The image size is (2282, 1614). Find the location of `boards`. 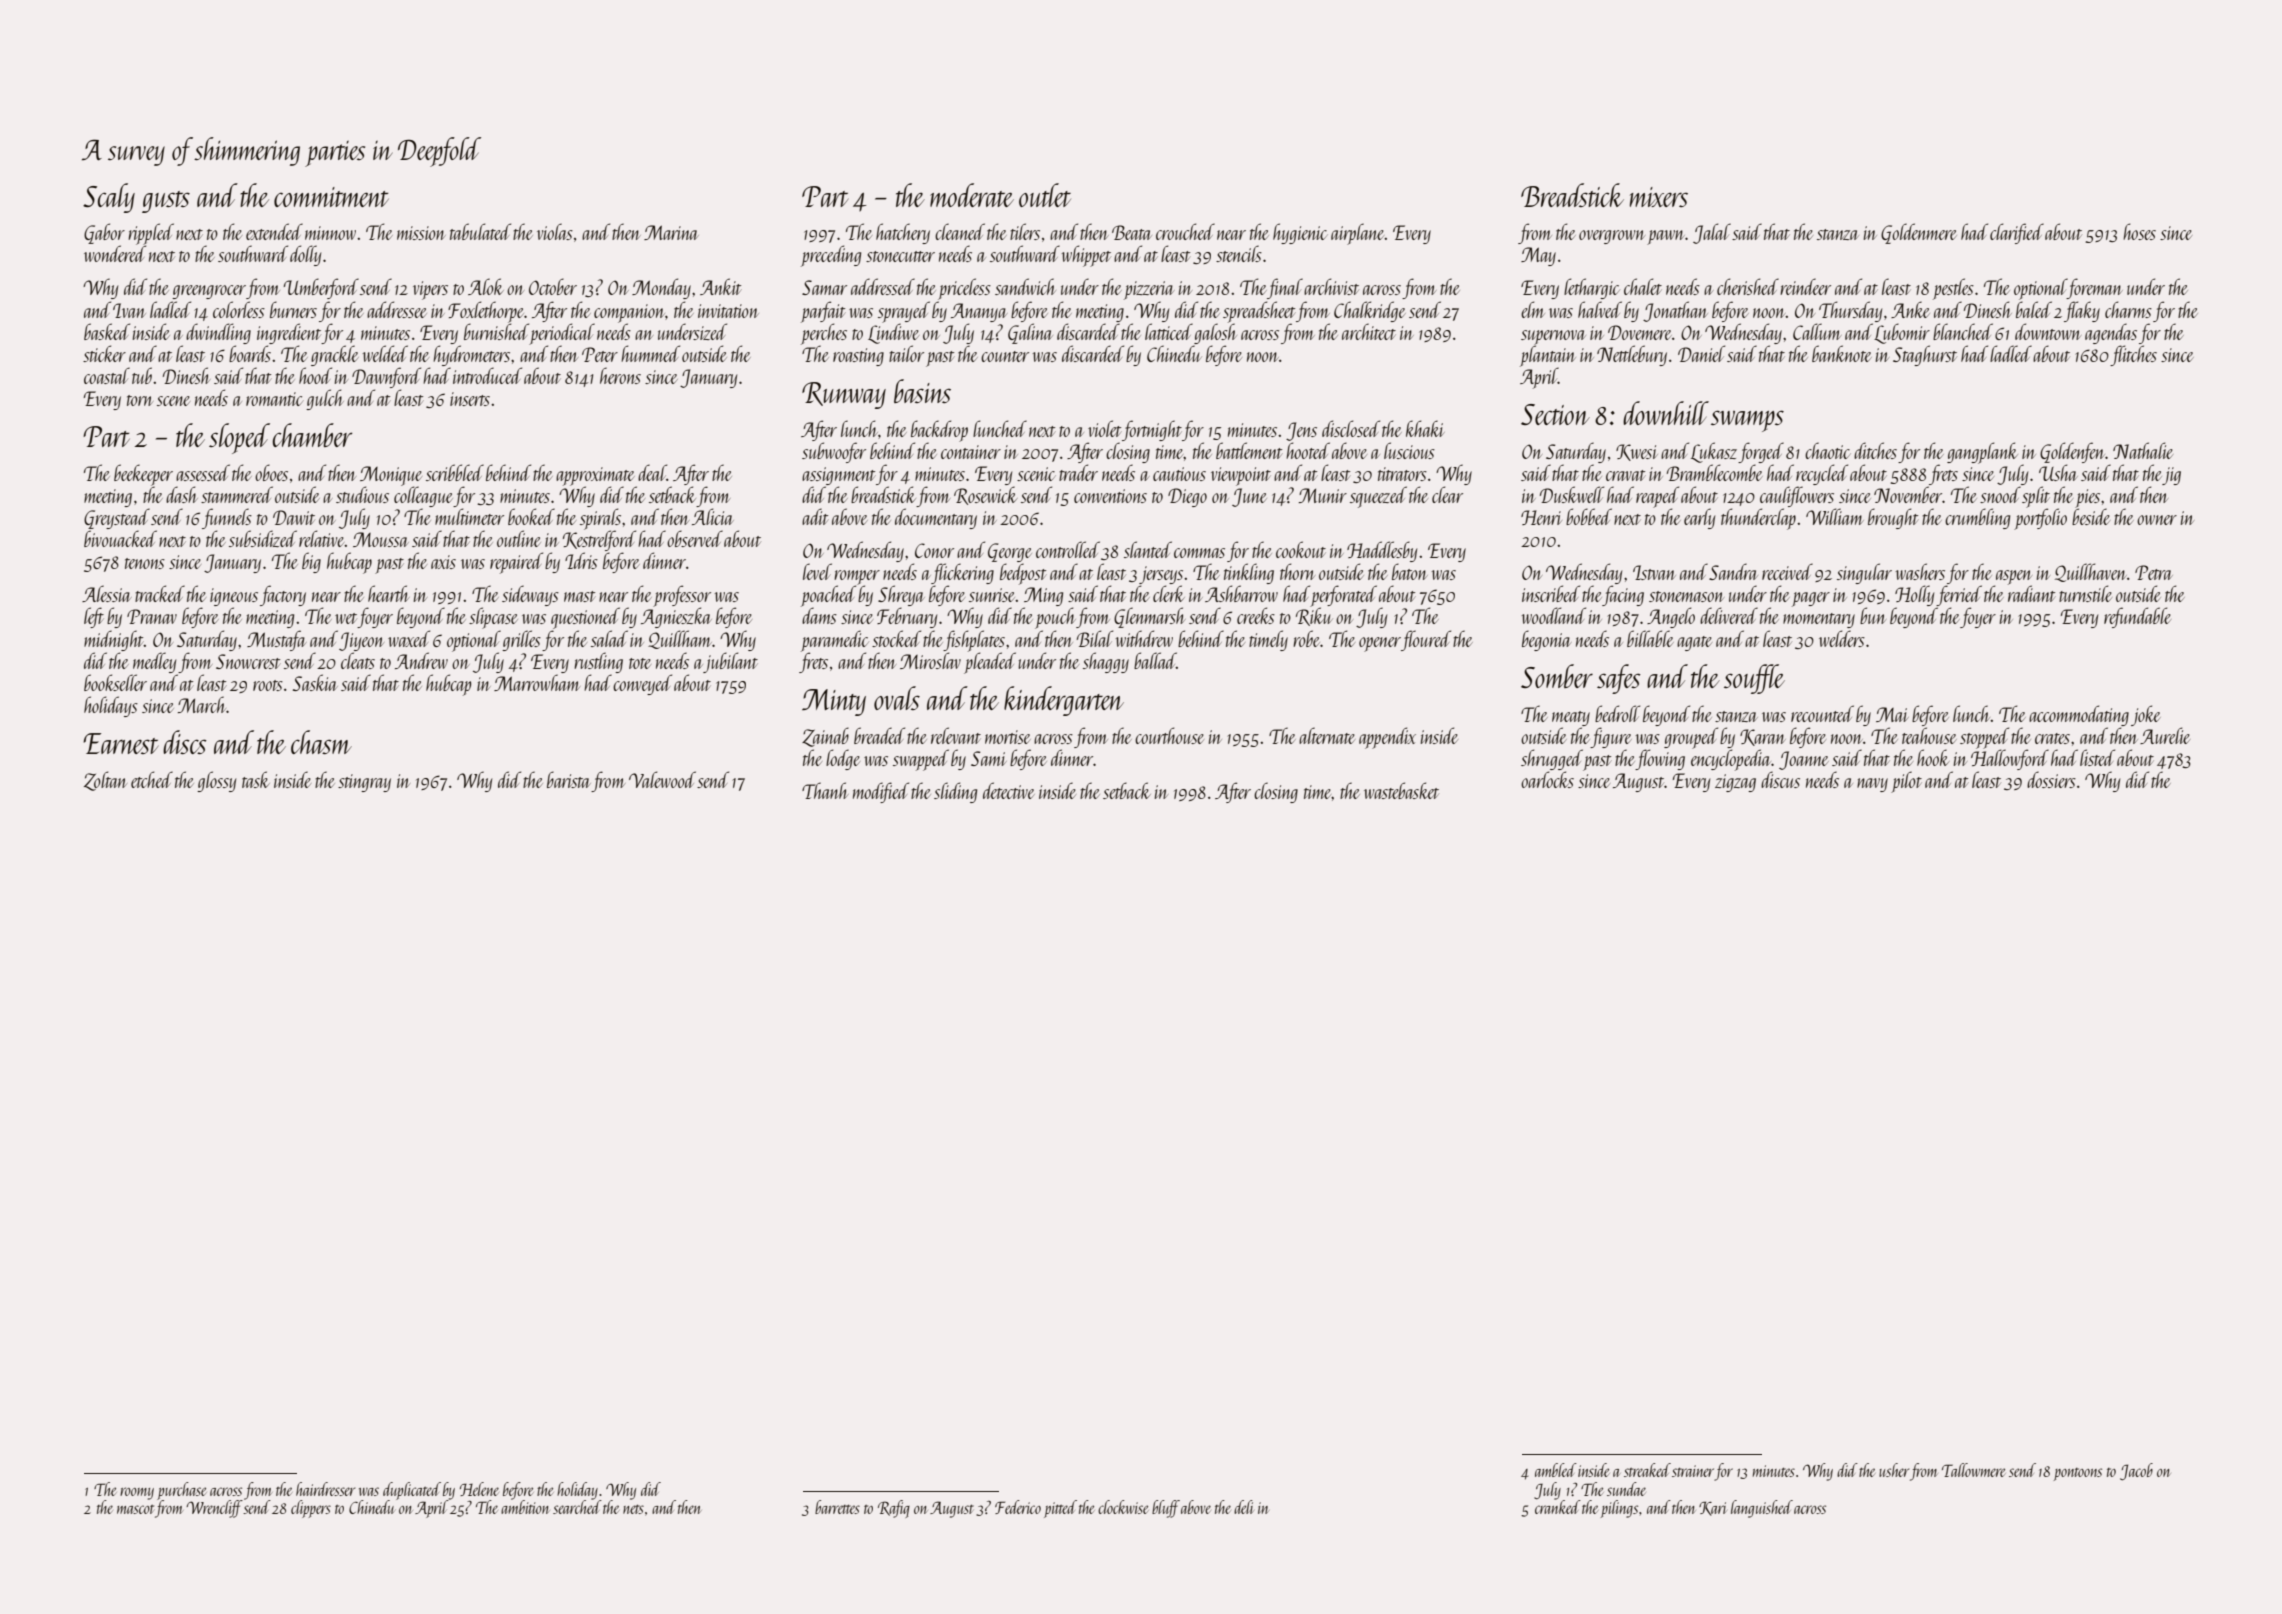

boards is located at coordinates (250, 353).
